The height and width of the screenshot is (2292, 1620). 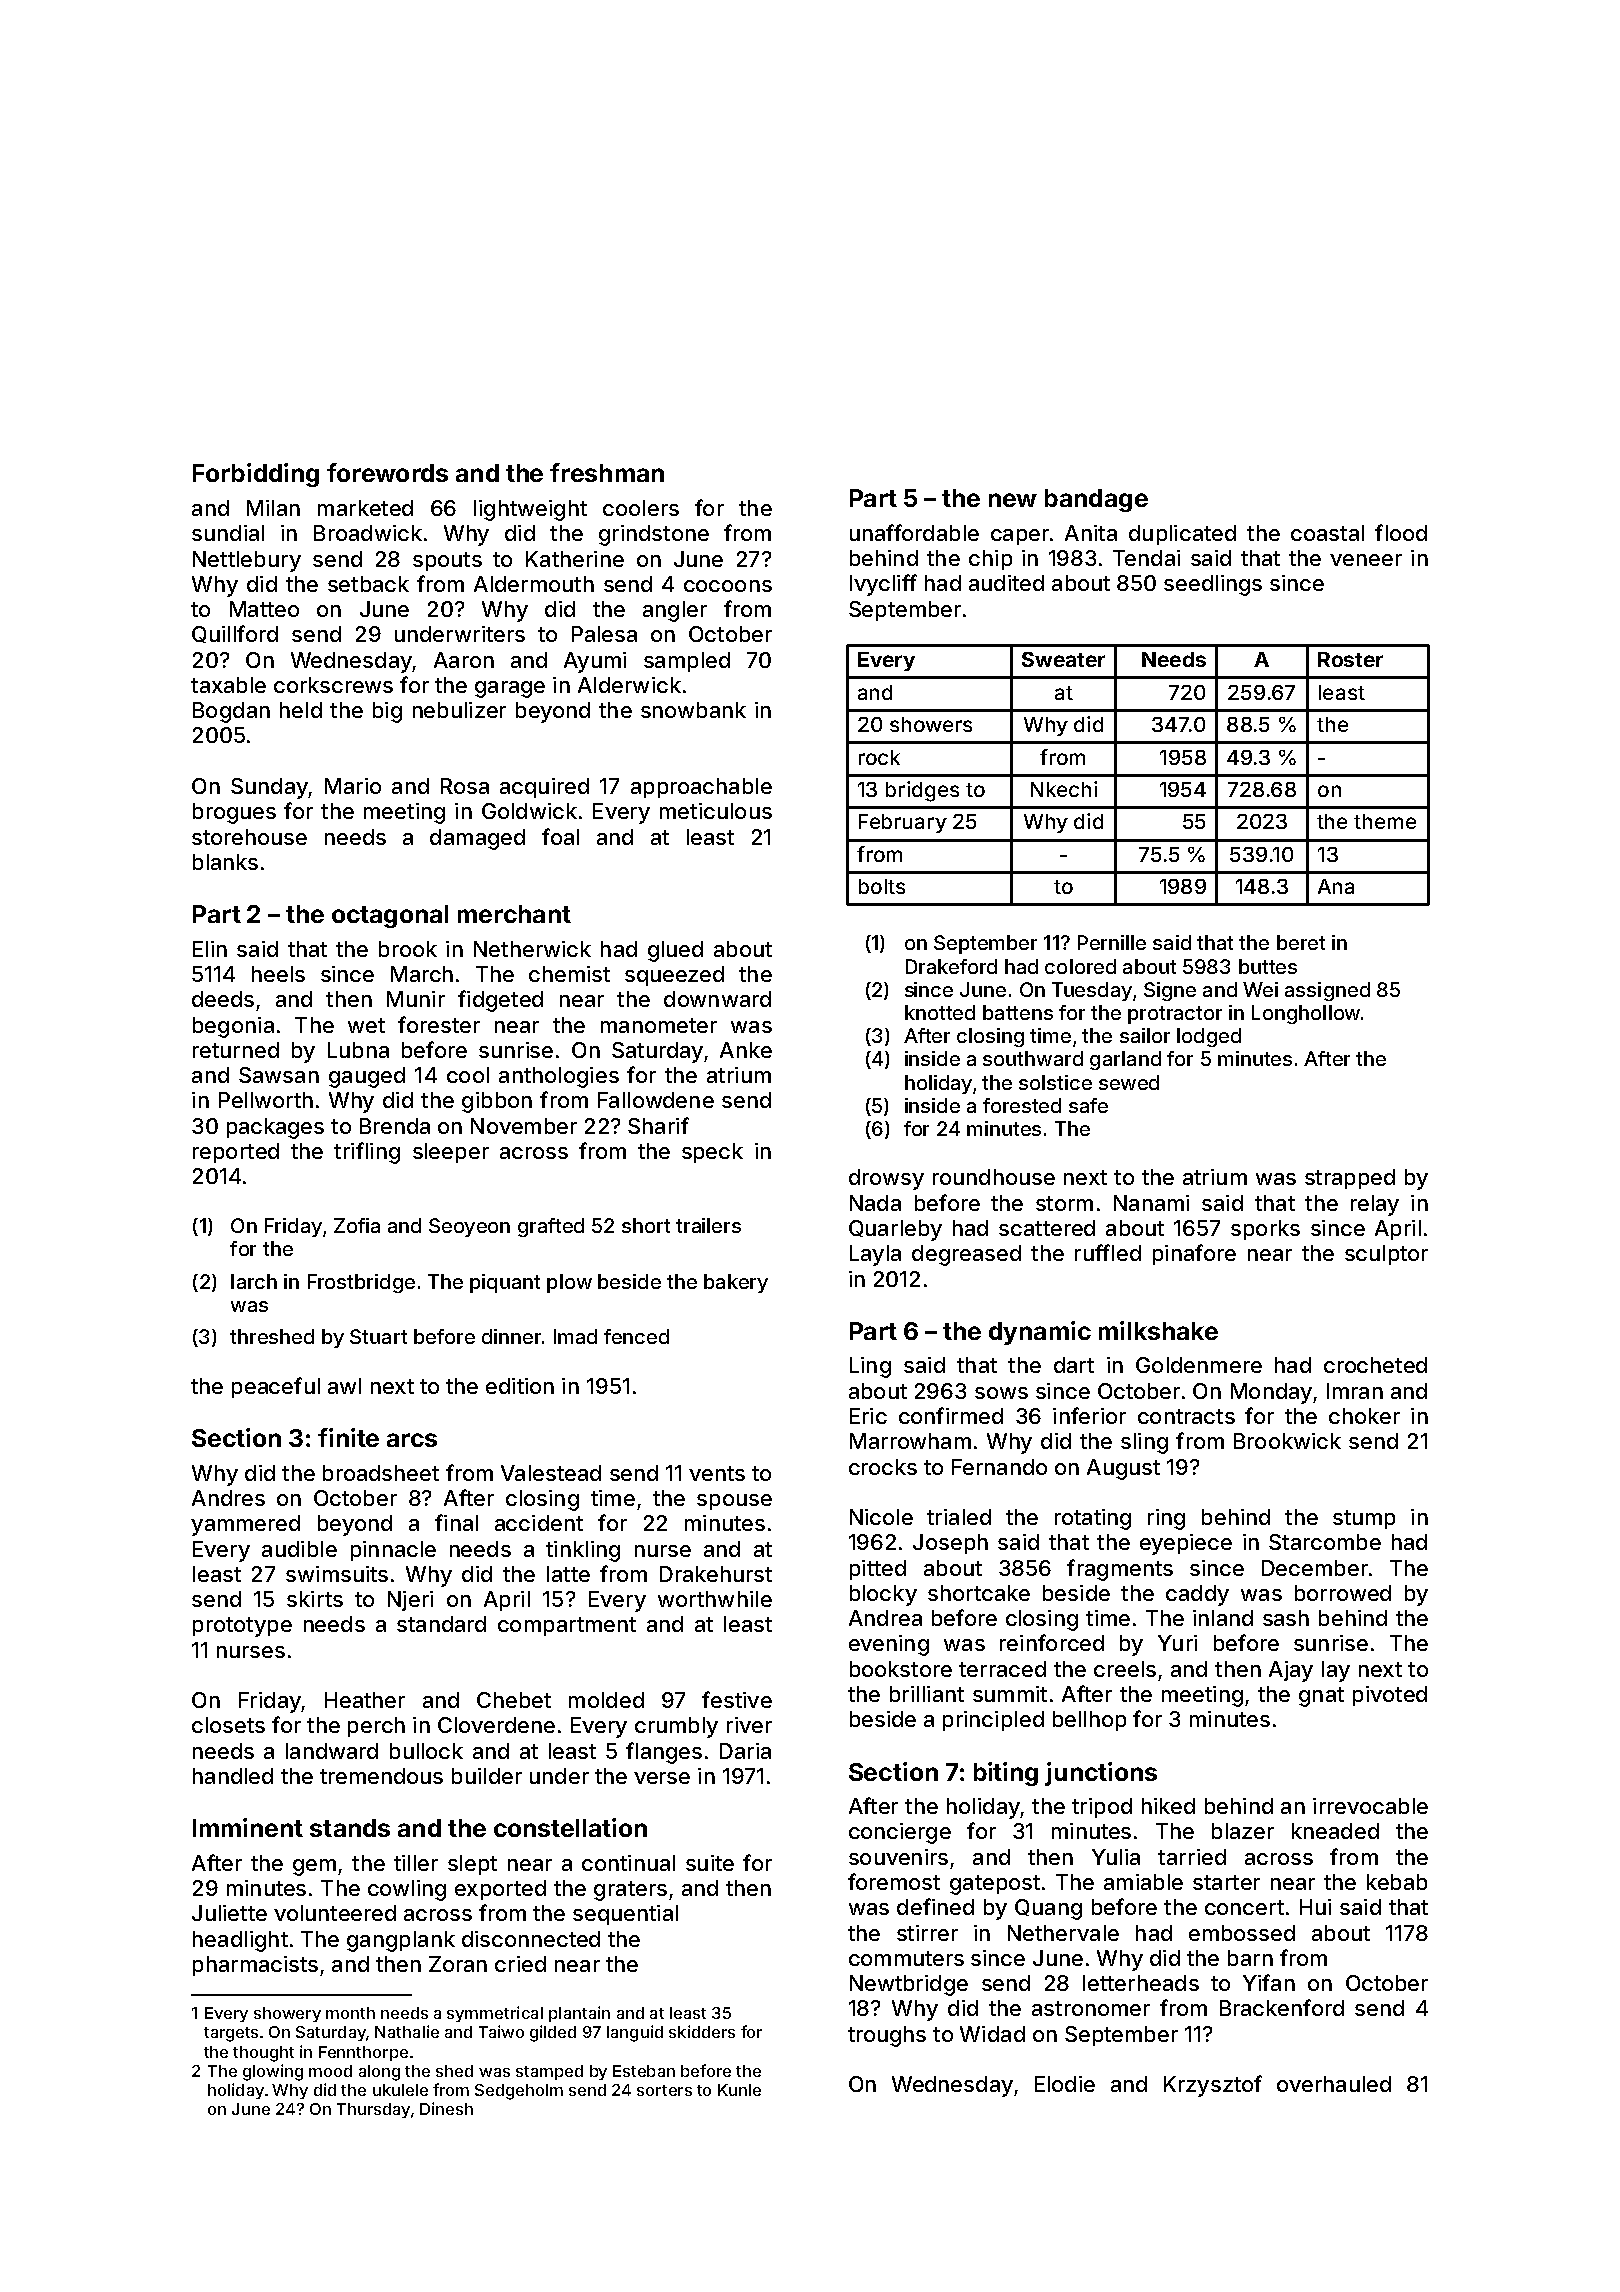 What do you see at coordinates (276, 1387) in the screenshot?
I see `peaceful` at bounding box center [276, 1387].
